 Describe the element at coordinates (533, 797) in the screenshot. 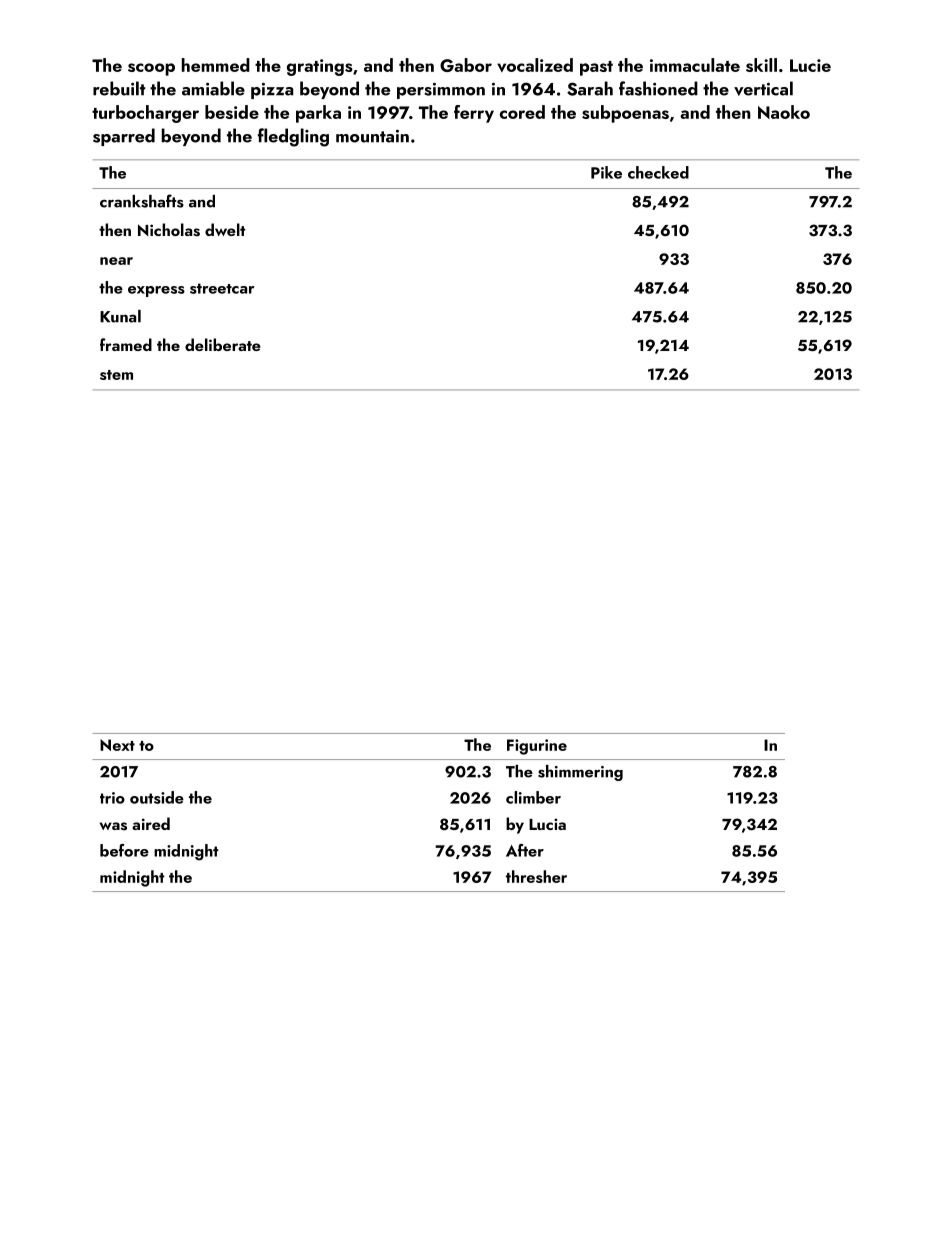

I see `climber` at that location.
